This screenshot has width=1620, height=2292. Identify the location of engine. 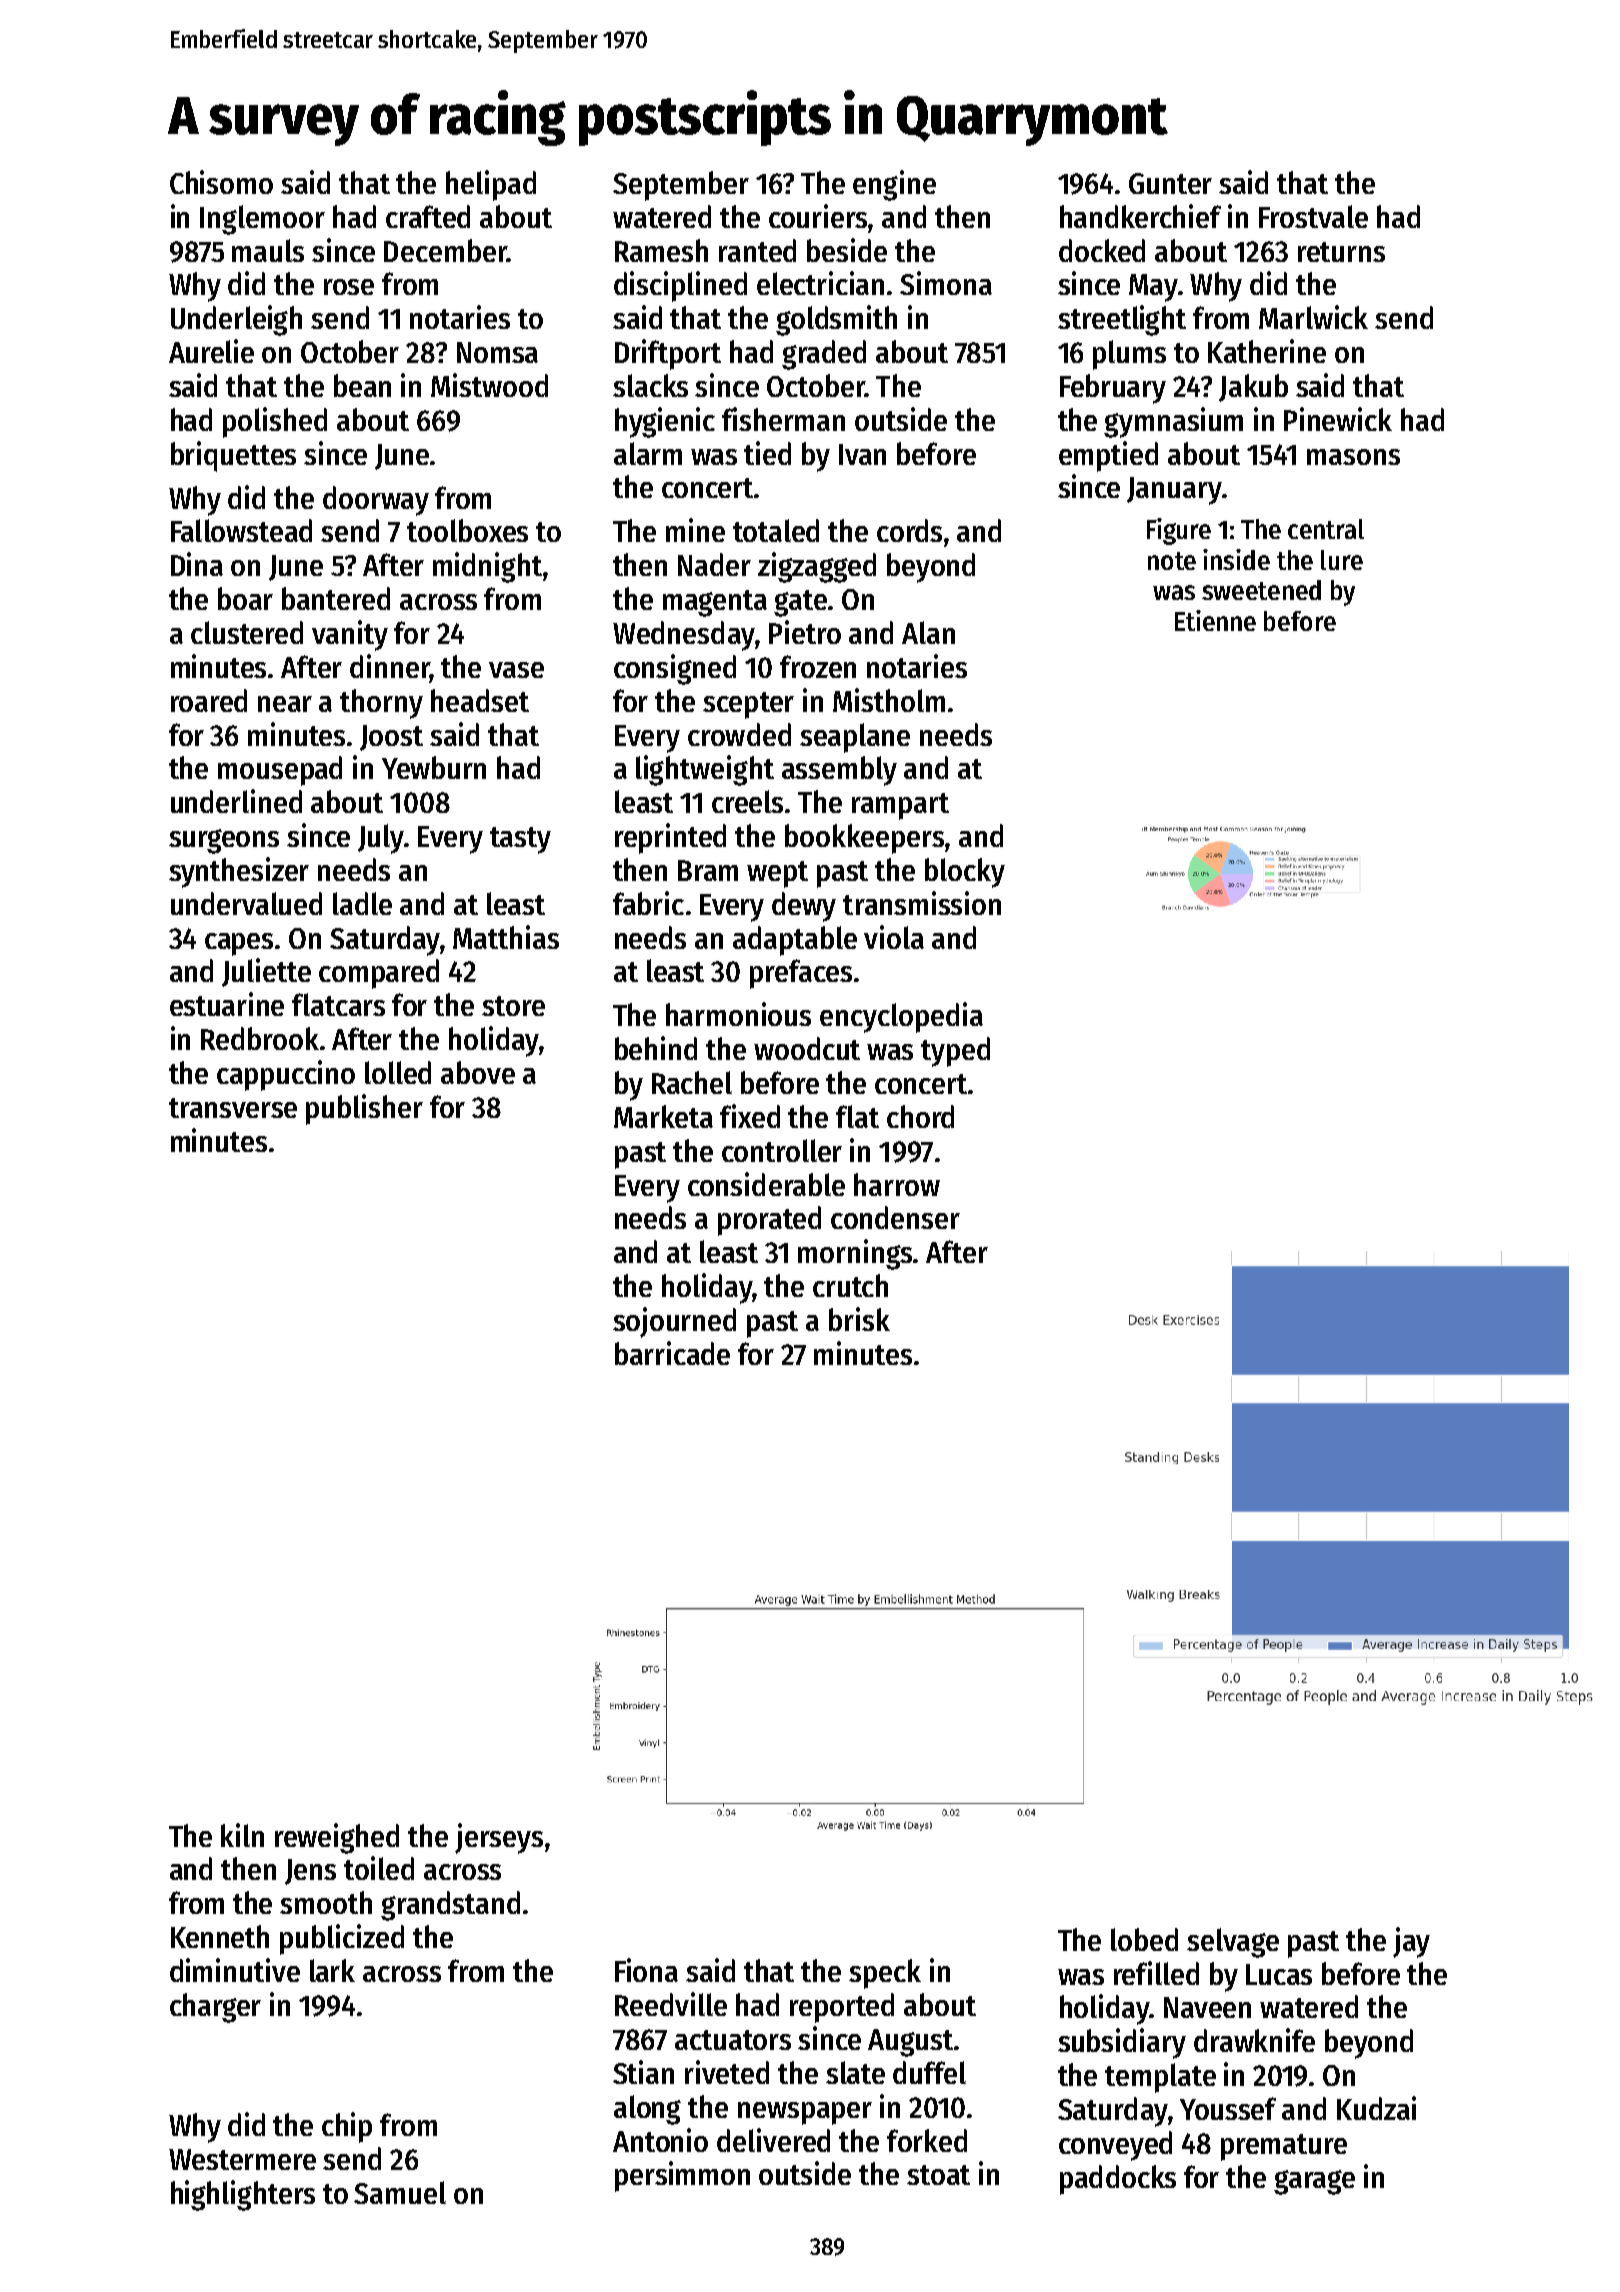
(894, 185).
